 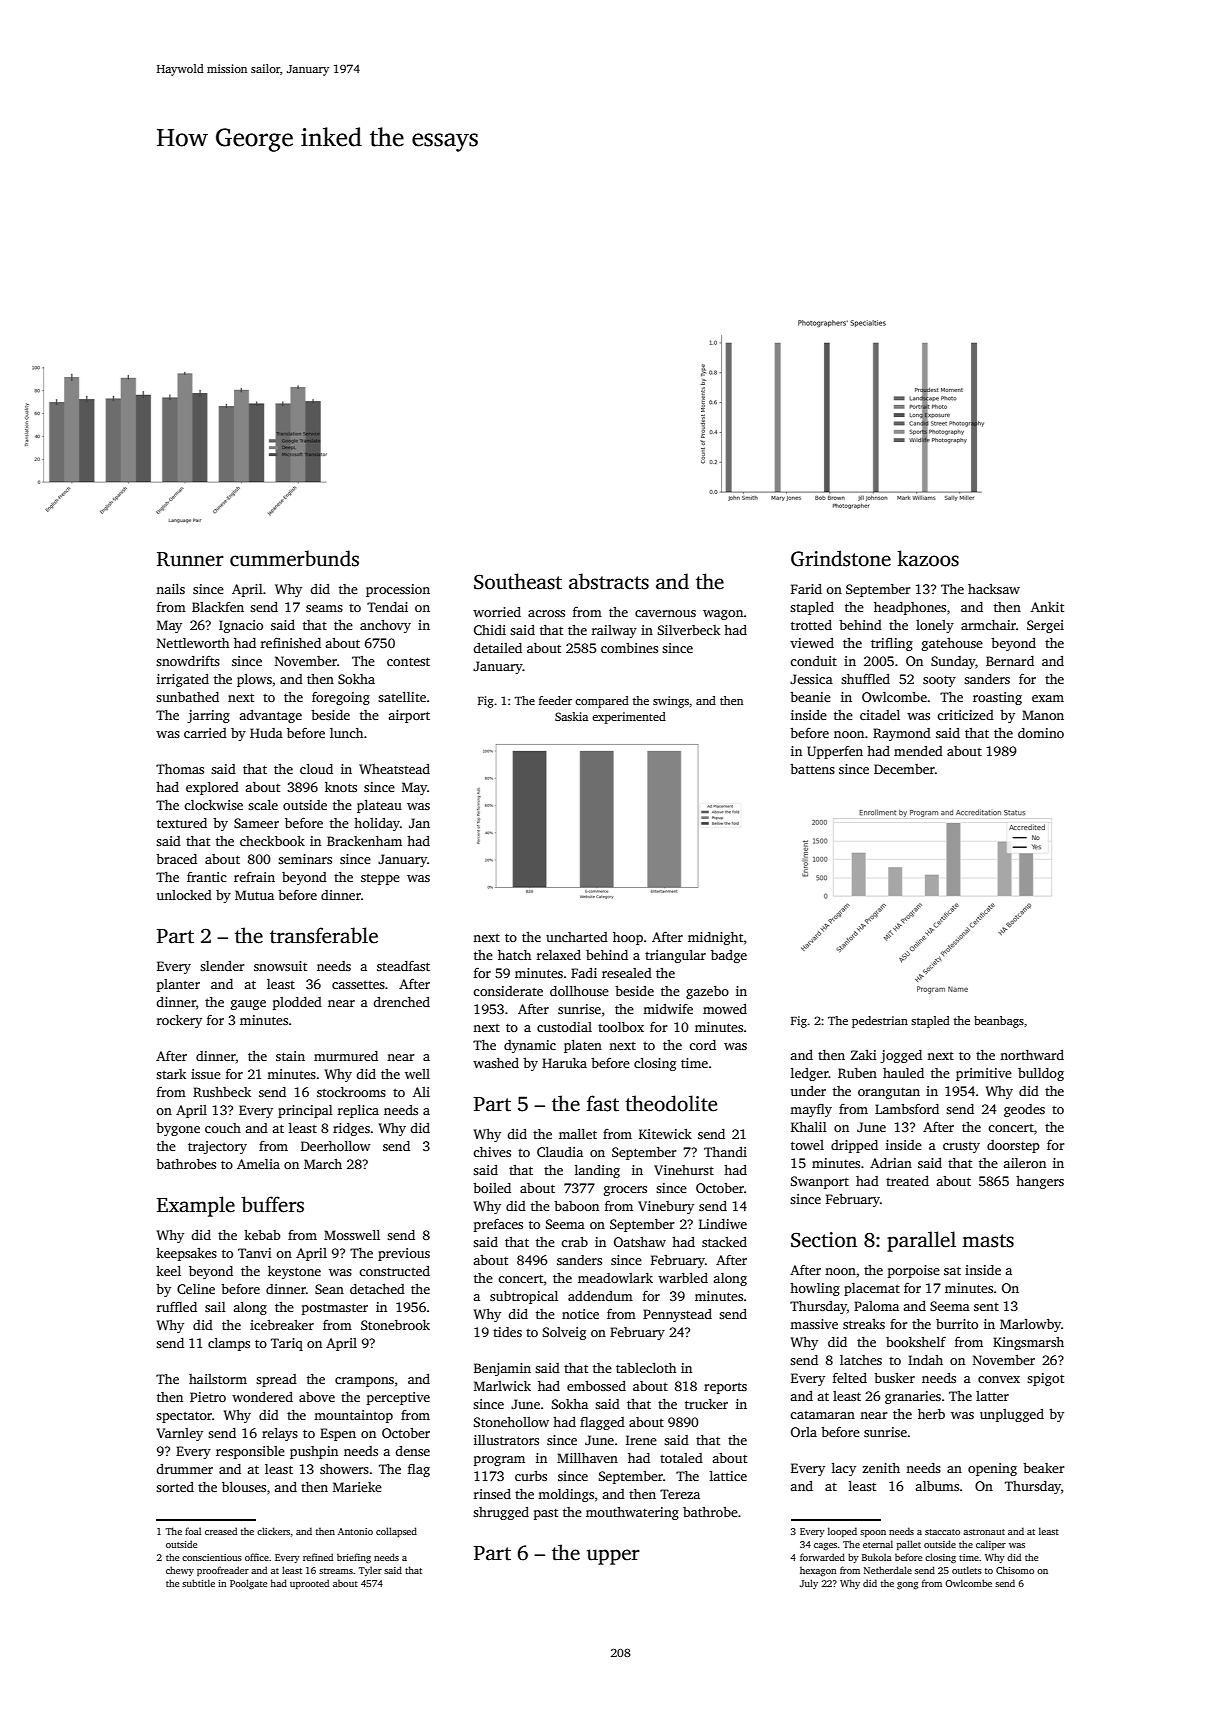 What do you see at coordinates (881, 1468) in the screenshot?
I see `zenith` at bounding box center [881, 1468].
